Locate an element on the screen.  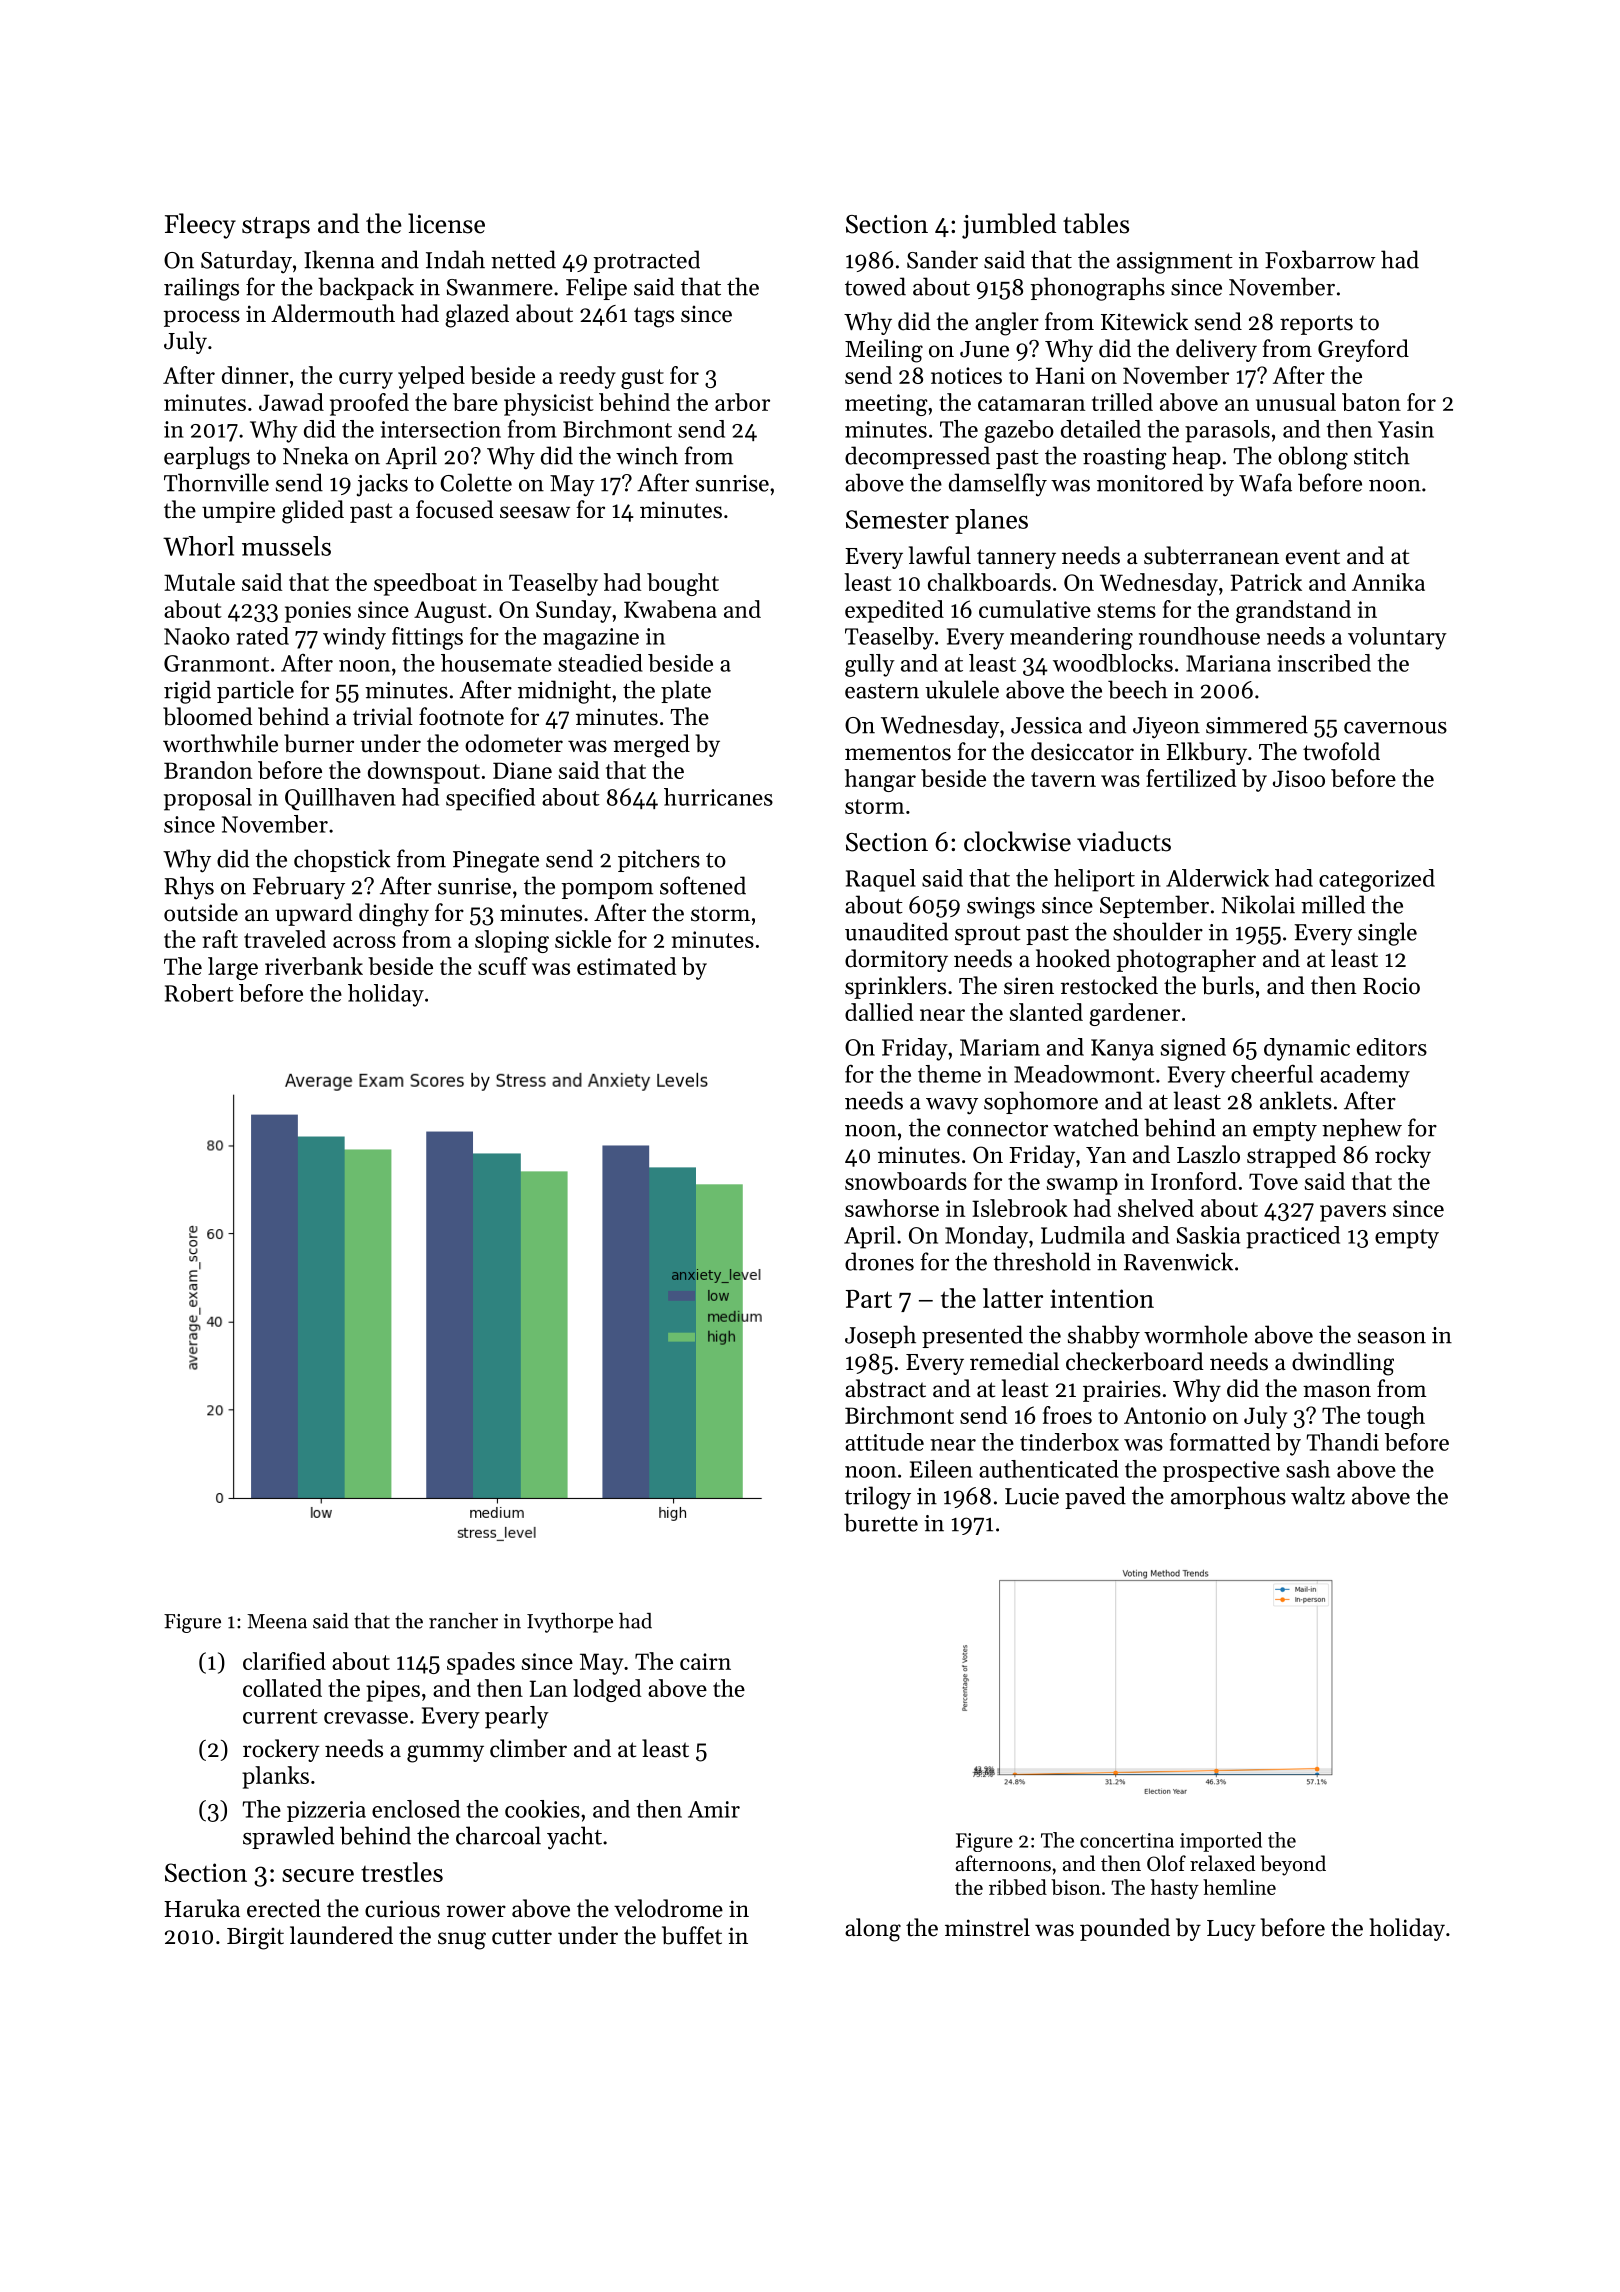
Sander is located at coordinates (942, 259).
